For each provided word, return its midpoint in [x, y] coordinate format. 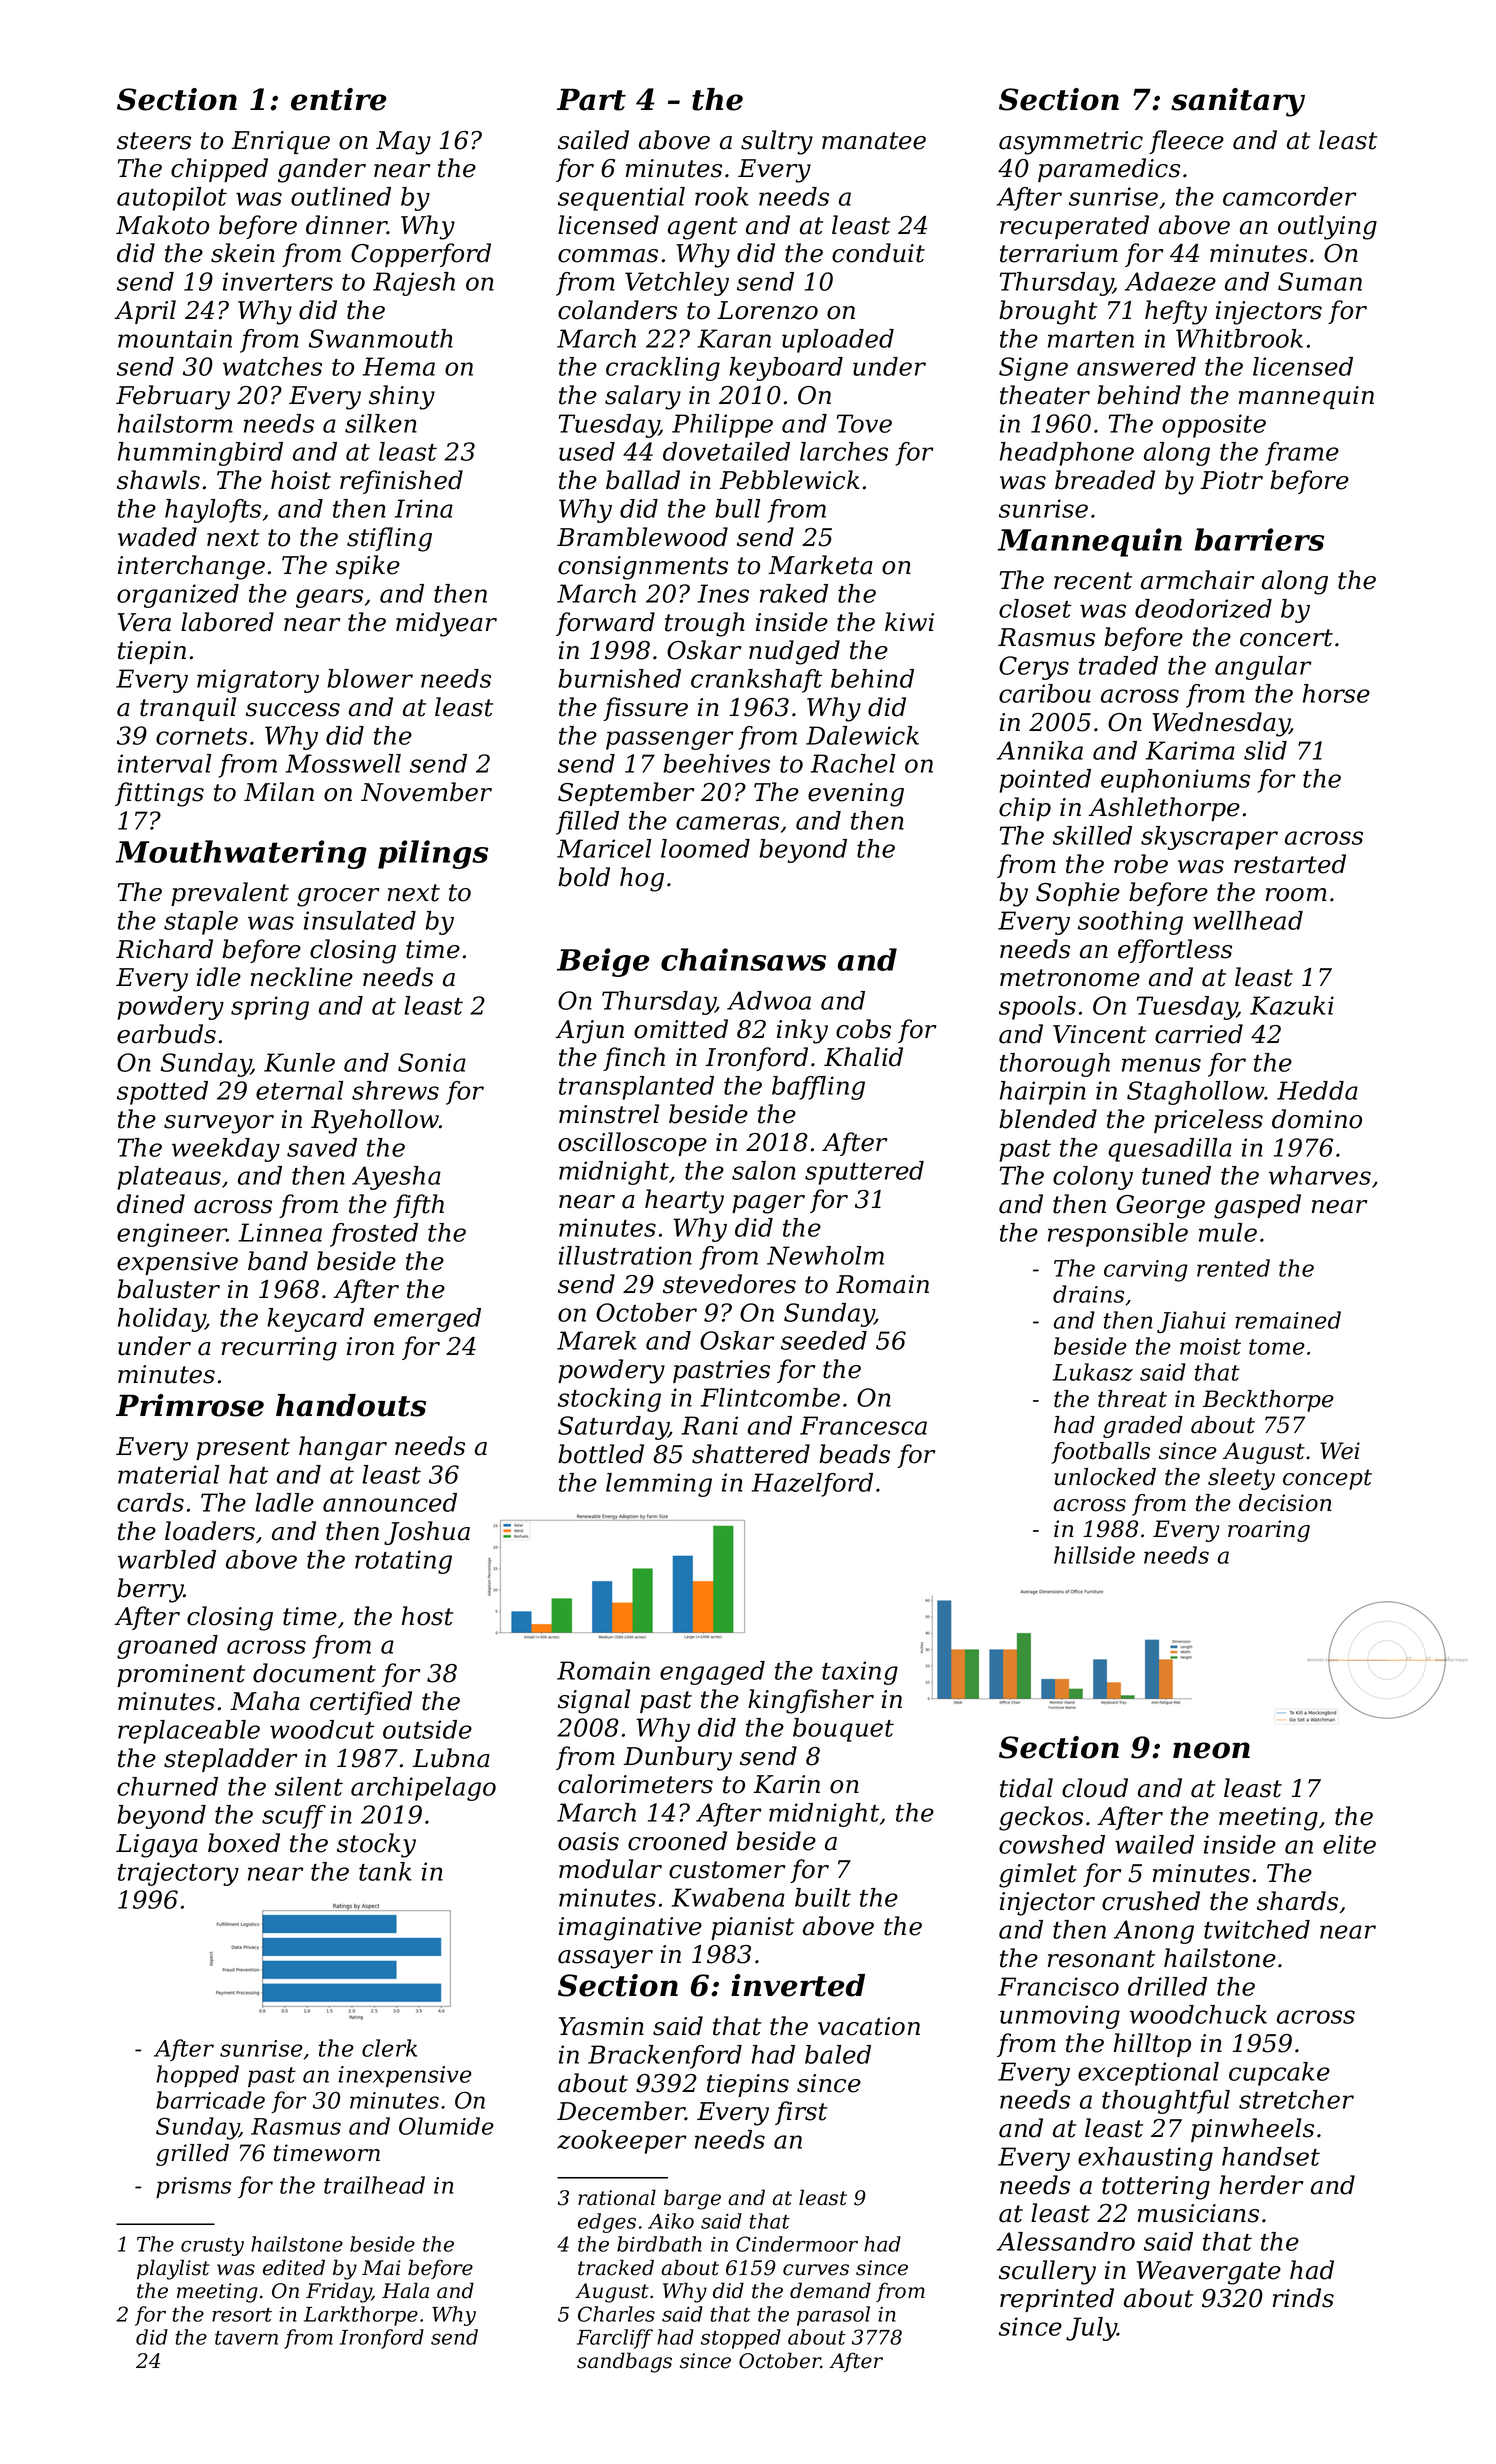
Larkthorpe [361, 2316]
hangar [343, 1448]
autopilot [172, 199]
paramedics [1109, 170]
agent [702, 228]
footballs [1100, 1453]
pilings [433, 854]
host [427, 1616]
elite [1349, 1844]
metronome [1070, 978]
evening [856, 795]
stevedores [729, 1284]
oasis [588, 1841]
